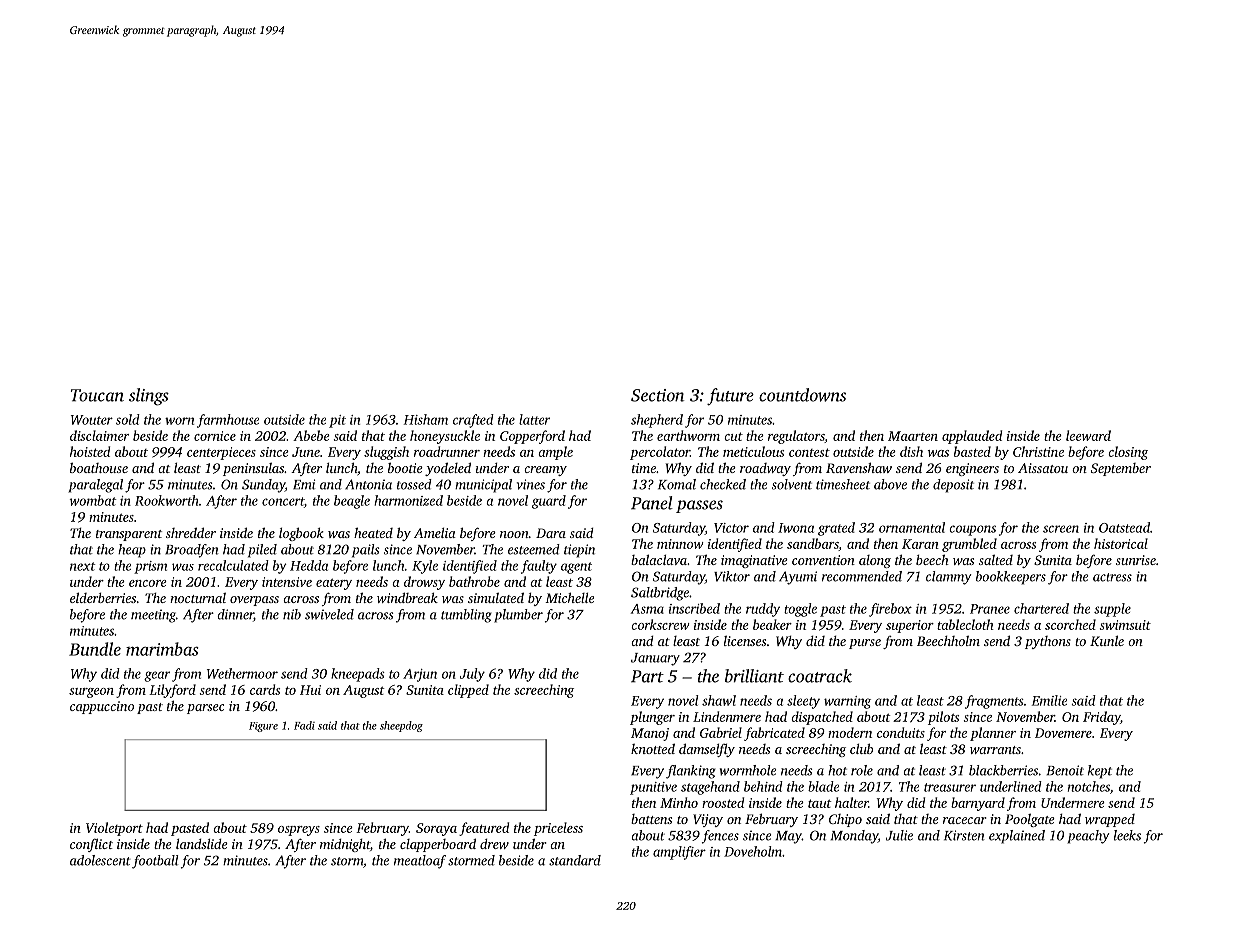 Image resolution: width=1233 pixels, height=952 pixels. Describe the element at coordinates (448, 469) in the image. I see `yodeled` at that location.
